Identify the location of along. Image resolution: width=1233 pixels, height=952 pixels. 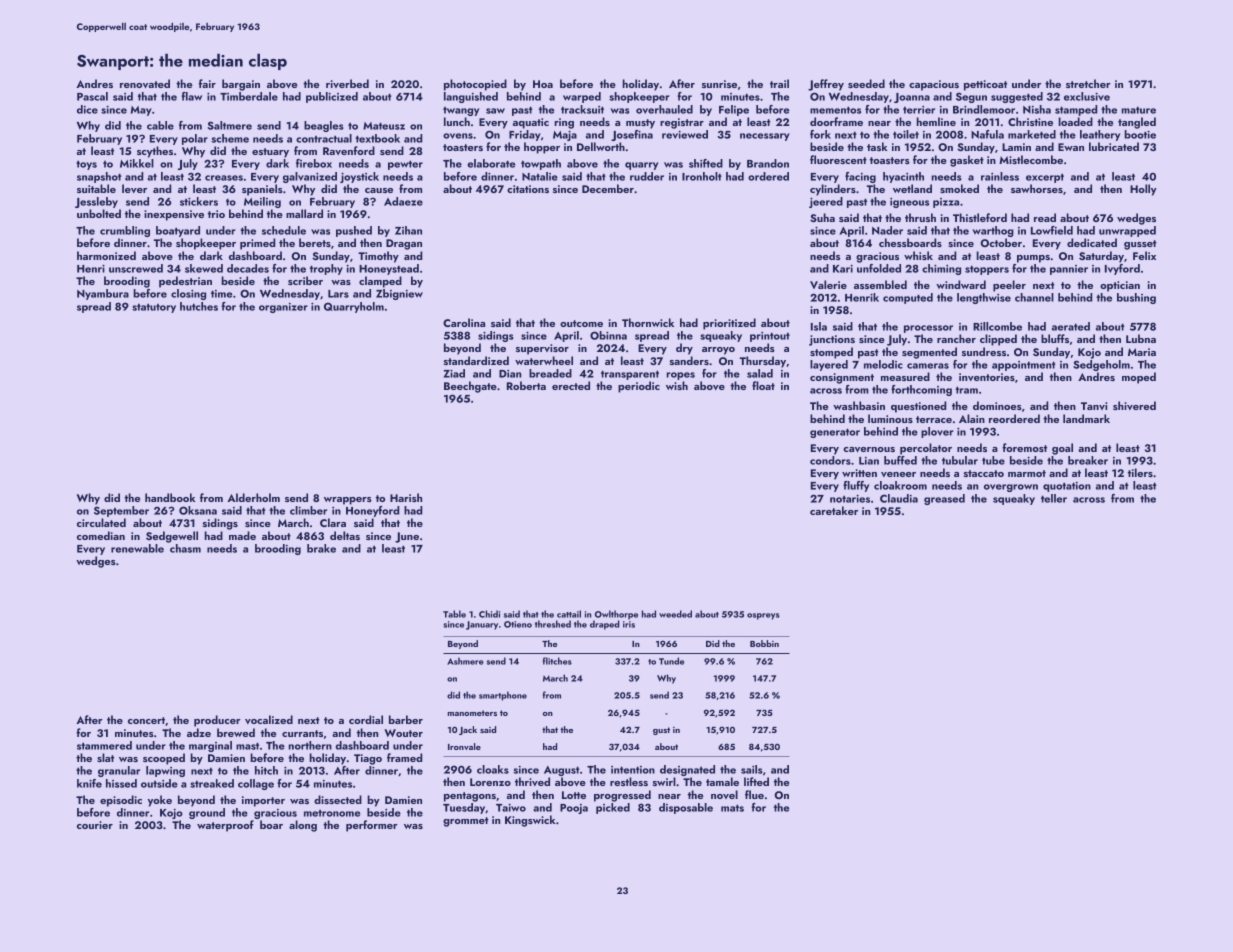
(303, 826).
